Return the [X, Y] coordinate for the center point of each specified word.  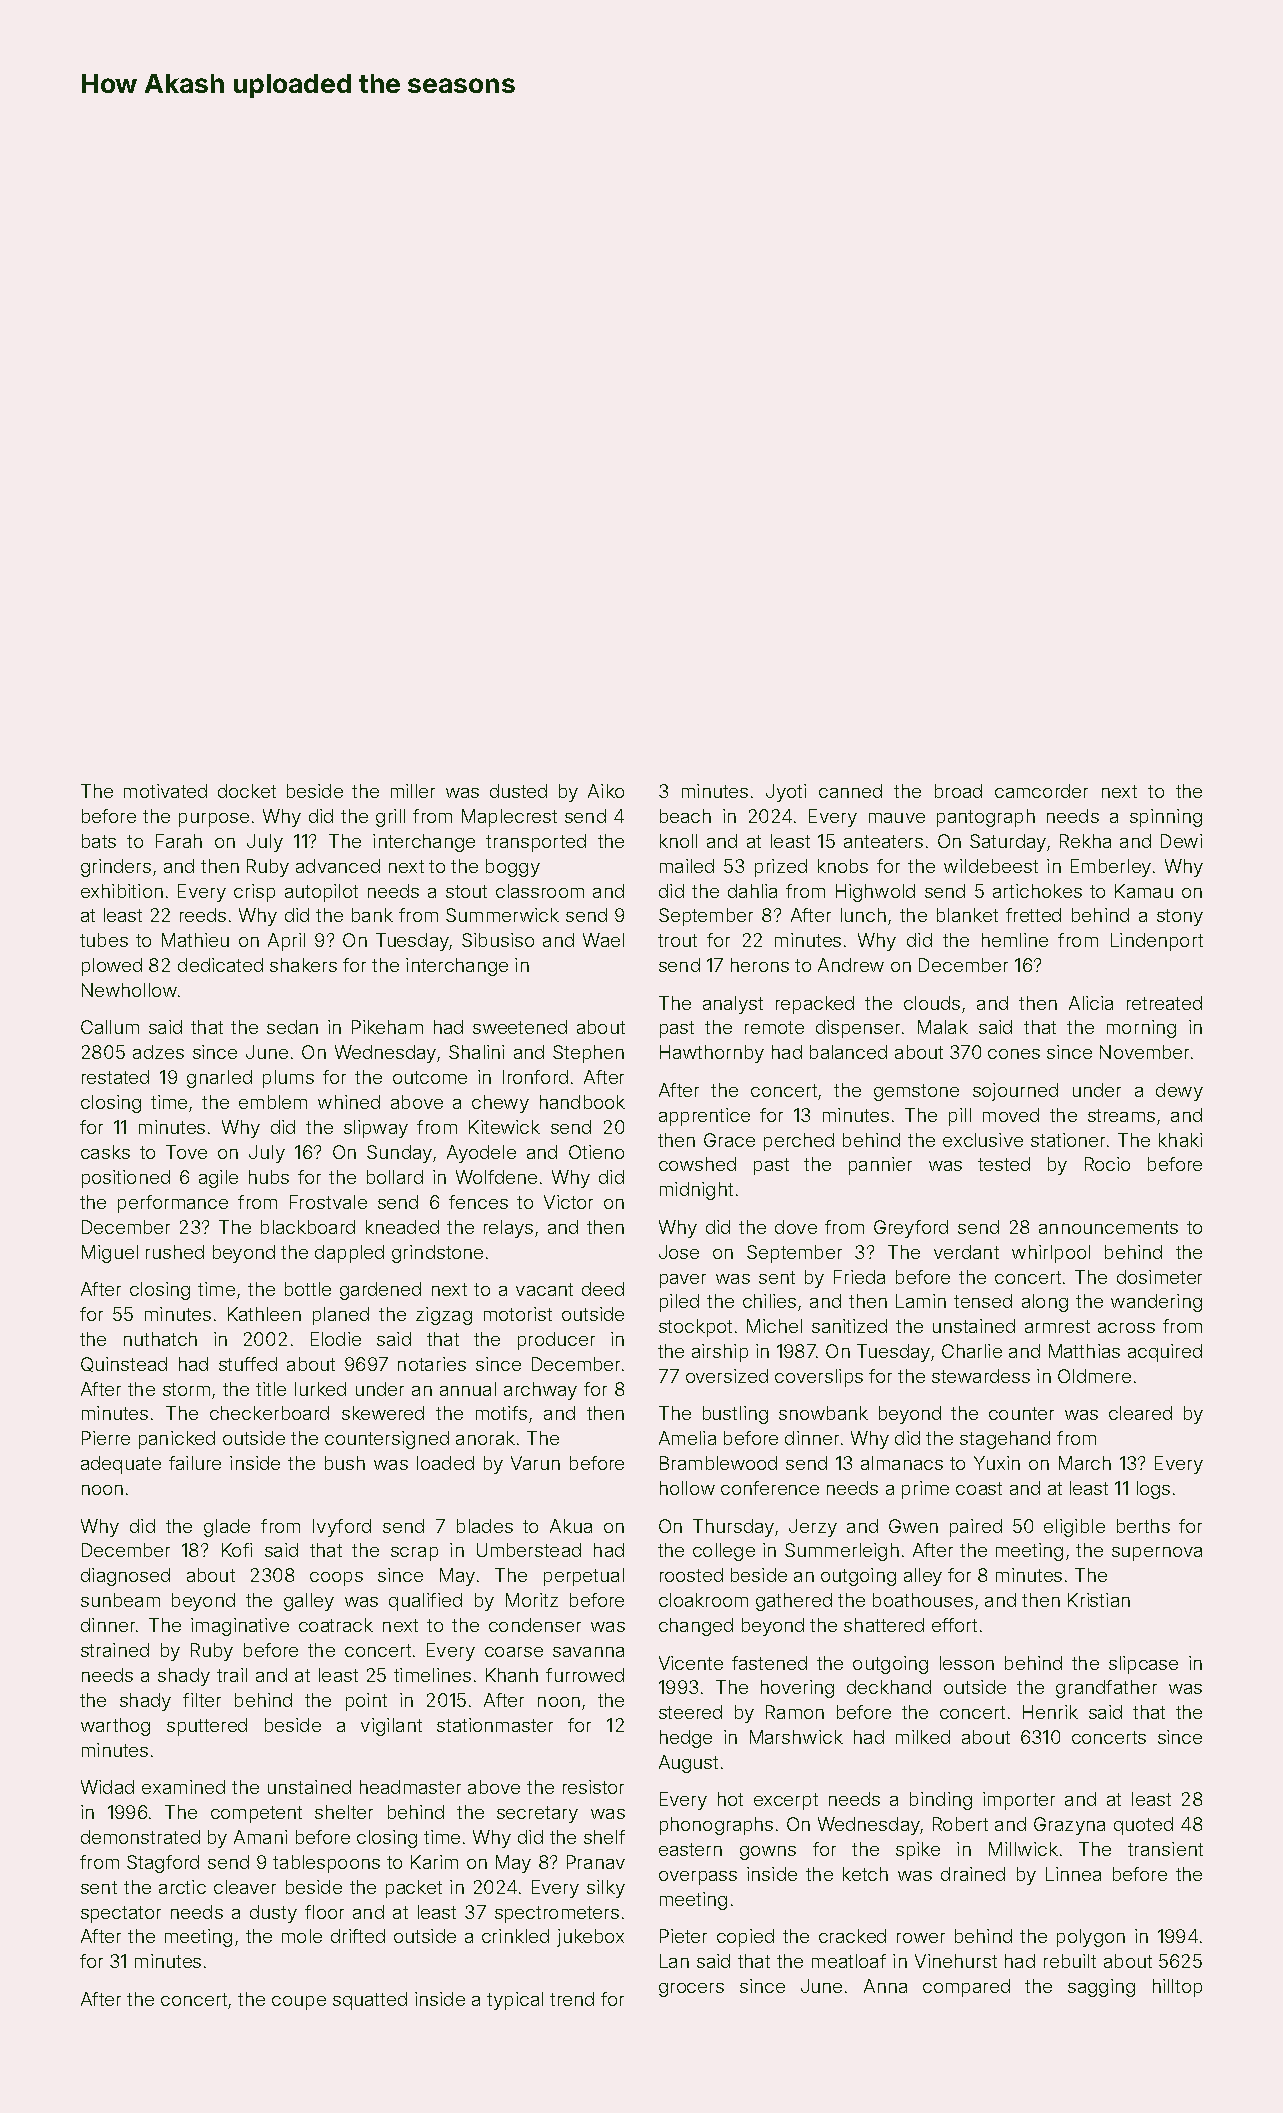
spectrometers [557, 1914]
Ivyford [342, 1528]
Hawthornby [712, 1054]
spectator [121, 1914]
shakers [303, 965]
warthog [115, 1727]
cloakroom [703, 1600]
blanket [967, 915]
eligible [1074, 1528]
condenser [535, 1625]
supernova [1157, 1554]
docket [247, 791]
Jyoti [786, 793]
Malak [943, 1027]
